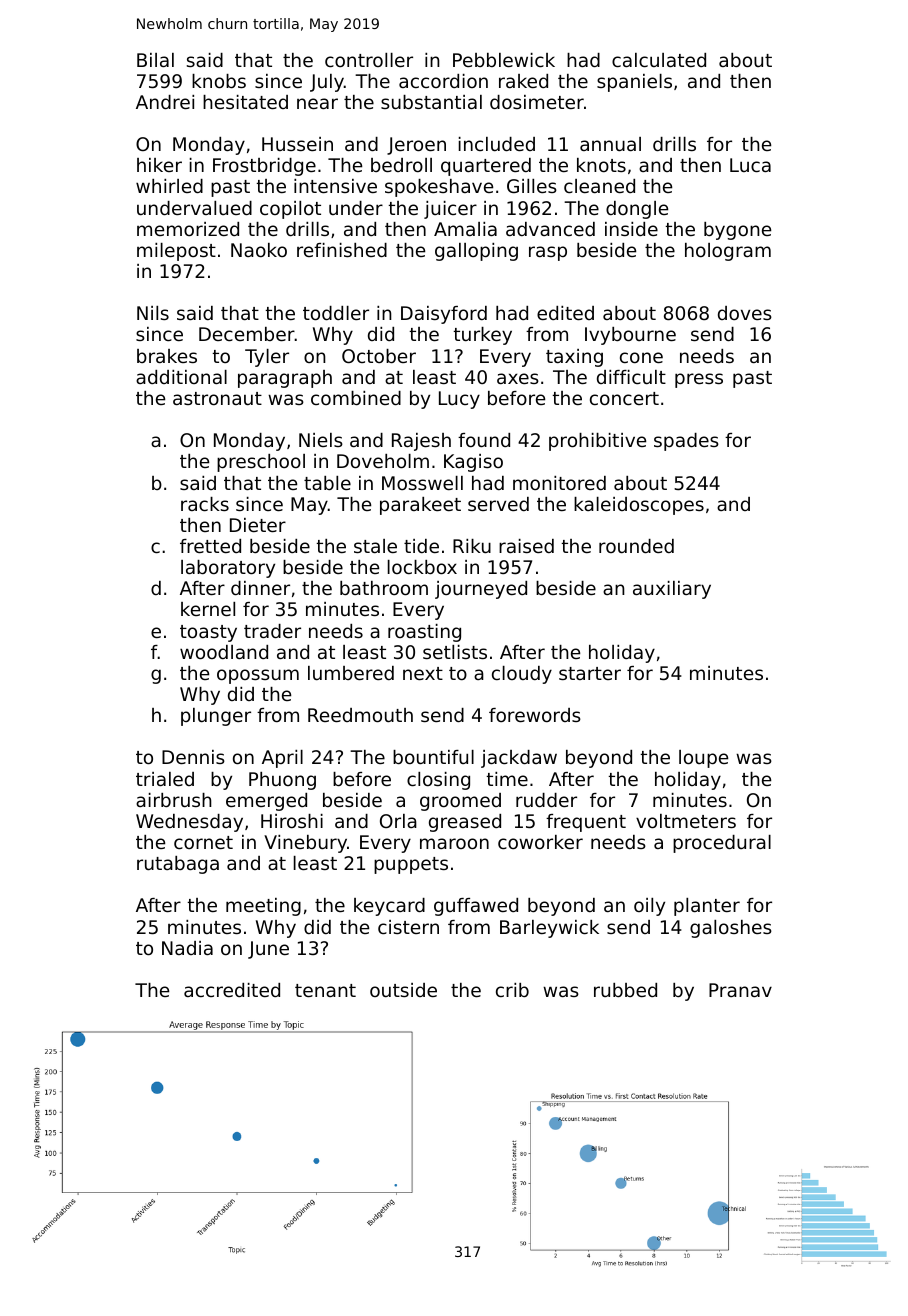  I want to click on bygone, so click(737, 231).
